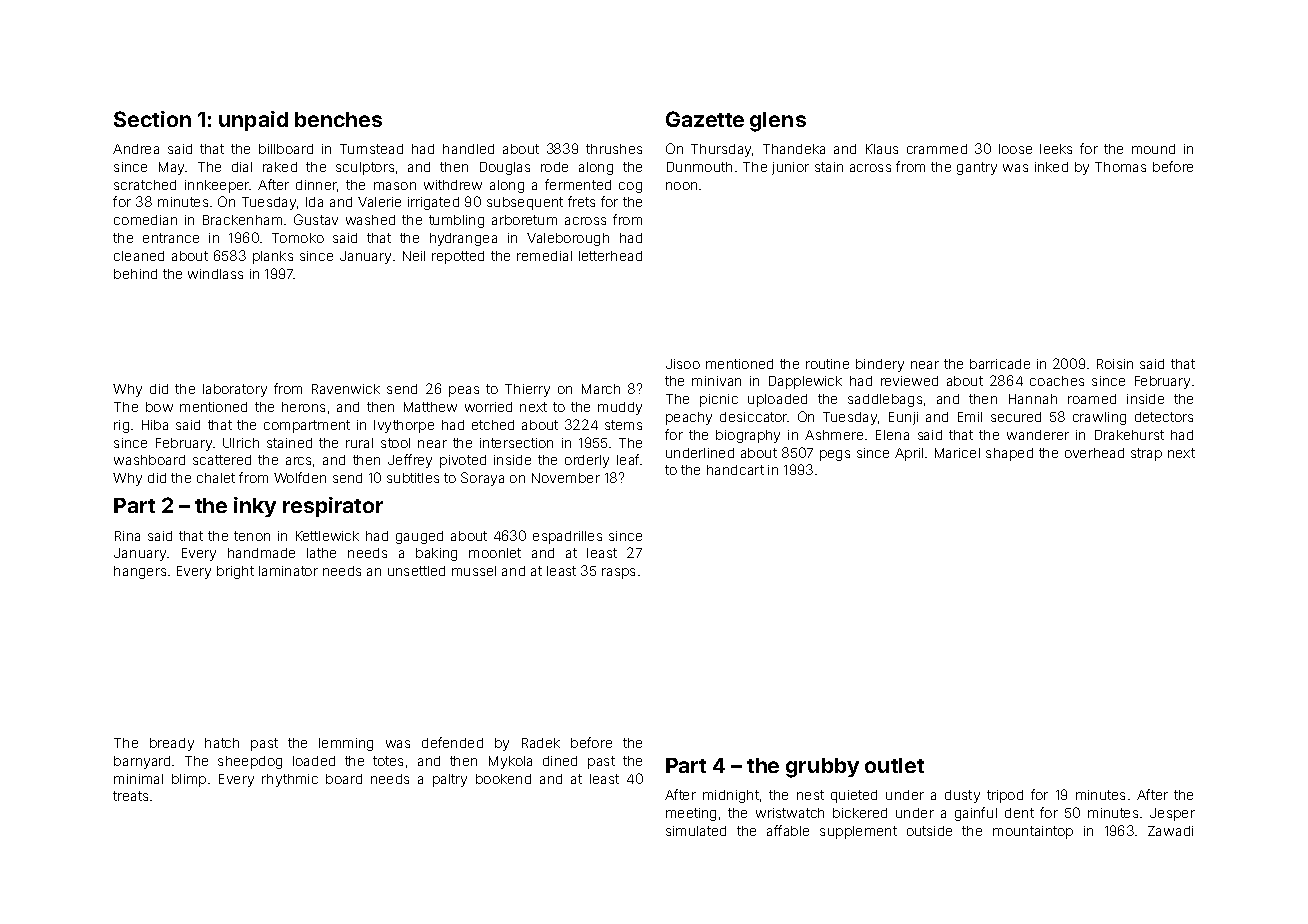 The image size is (1308, 924). What do you see at coordinates (1015, 149) in the document?
I see `loose` at bounding box center [1015, 149].
